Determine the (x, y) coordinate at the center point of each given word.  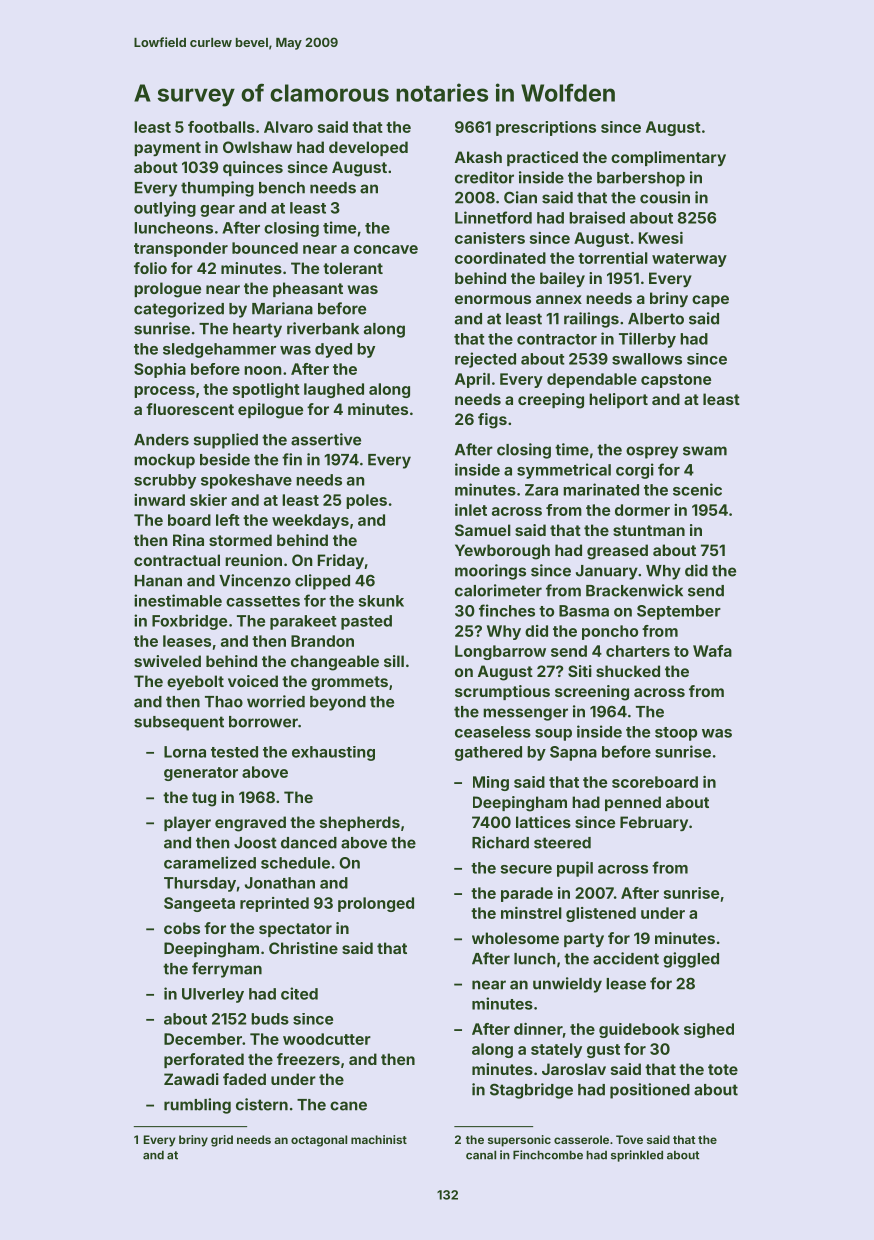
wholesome (515, 938)
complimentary (668, 158)
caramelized (210, 862)
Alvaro (288, 127)
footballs (221, 127)
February (654, 823)
